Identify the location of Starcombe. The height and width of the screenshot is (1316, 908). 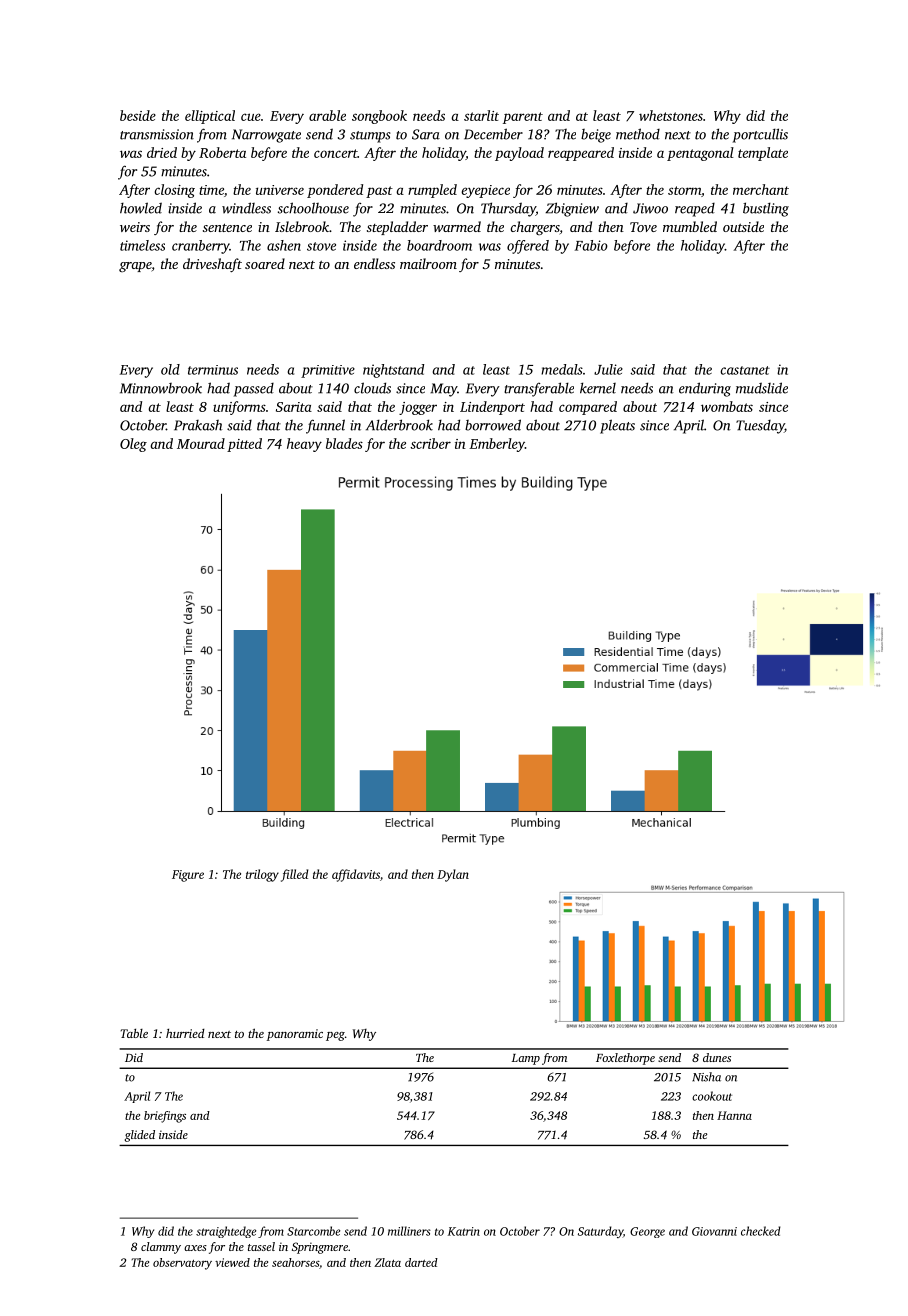
(313, 1231).
